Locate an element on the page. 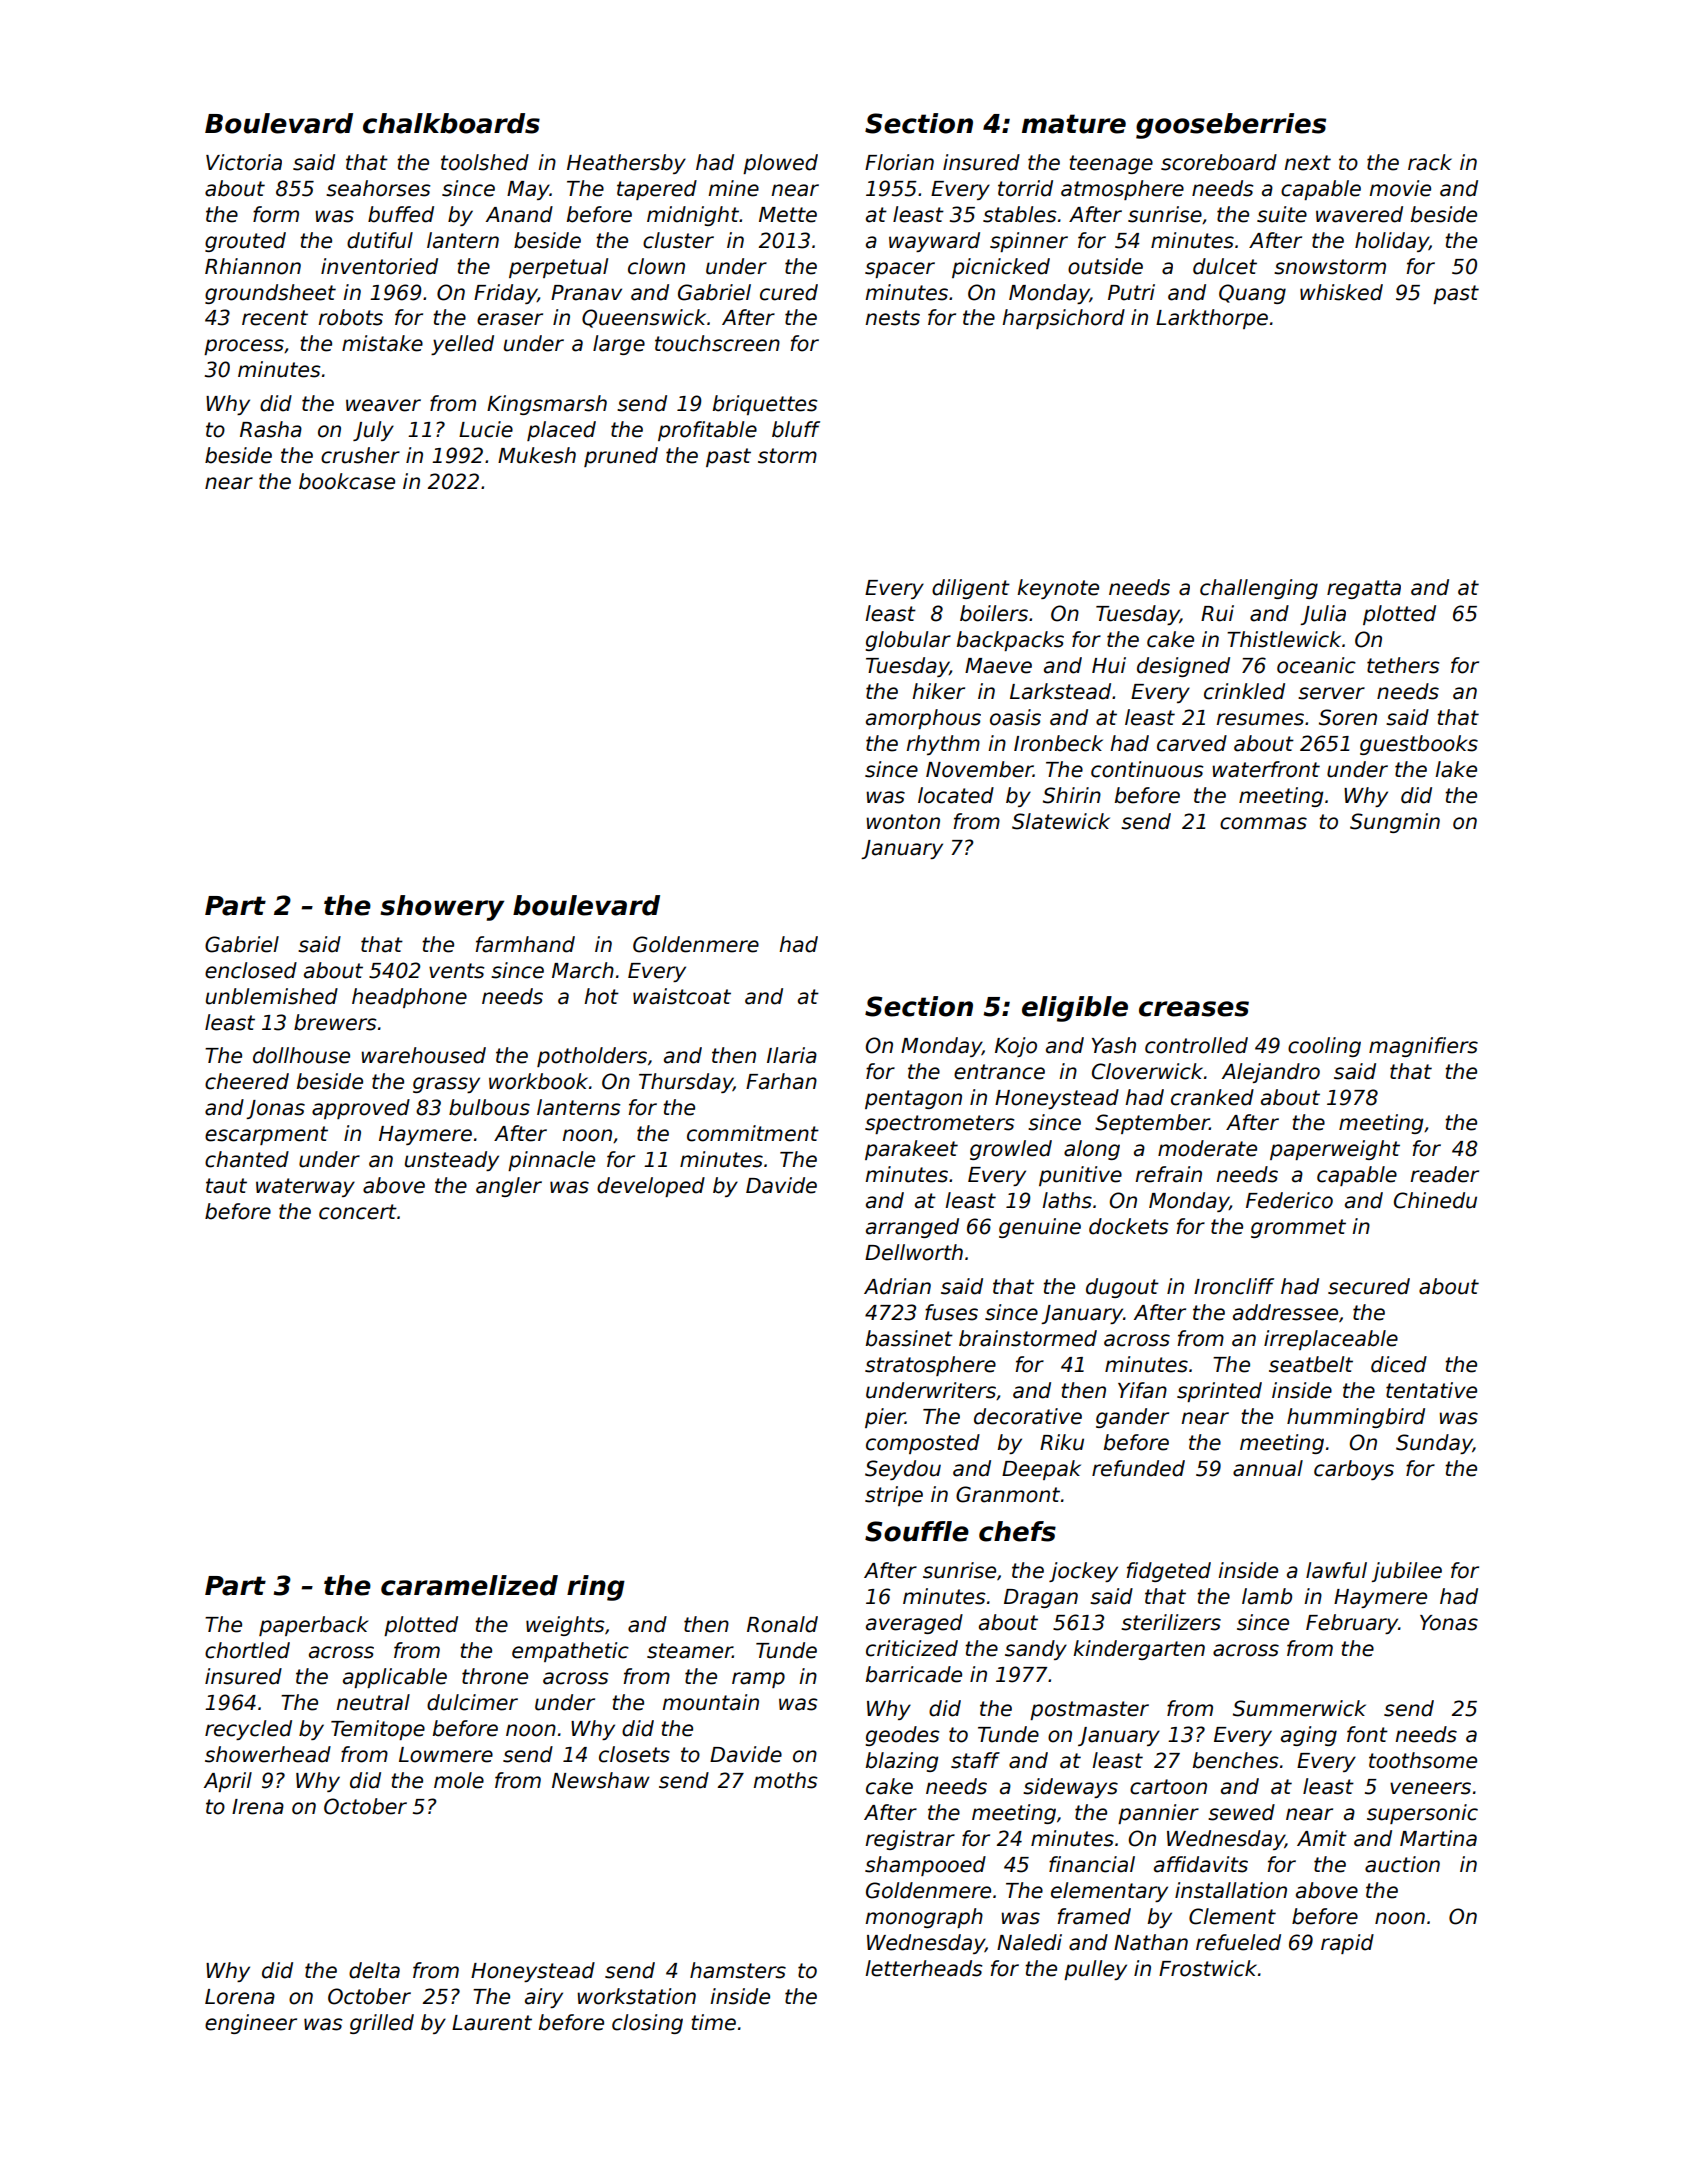  backpacks is located at coordinates (1010, 641).
